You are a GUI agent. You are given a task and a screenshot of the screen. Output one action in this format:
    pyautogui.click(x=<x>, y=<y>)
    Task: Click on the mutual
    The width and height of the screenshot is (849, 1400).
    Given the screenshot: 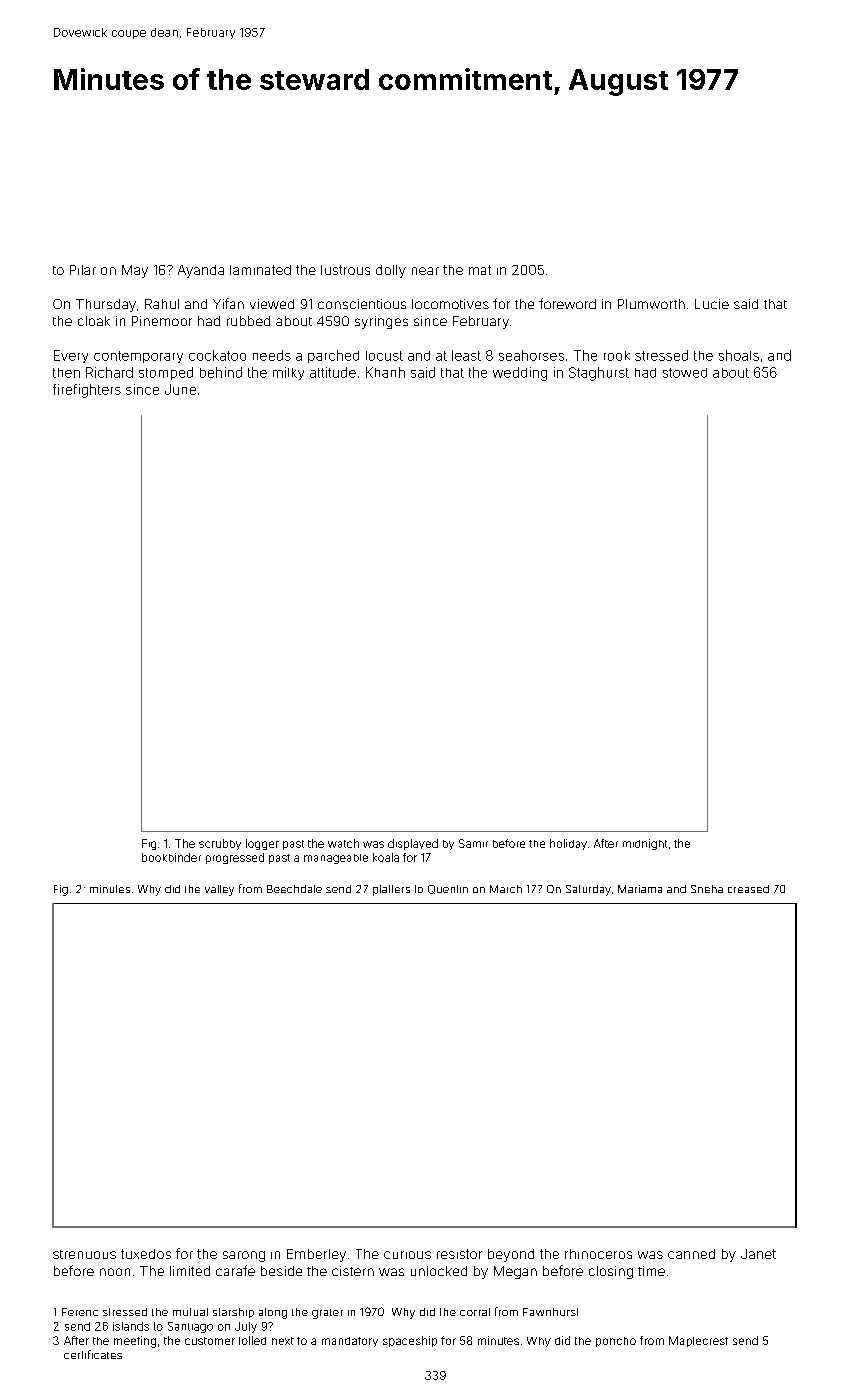 What is the action you would take?
    pyautogui.click(x=190, y=1312)
